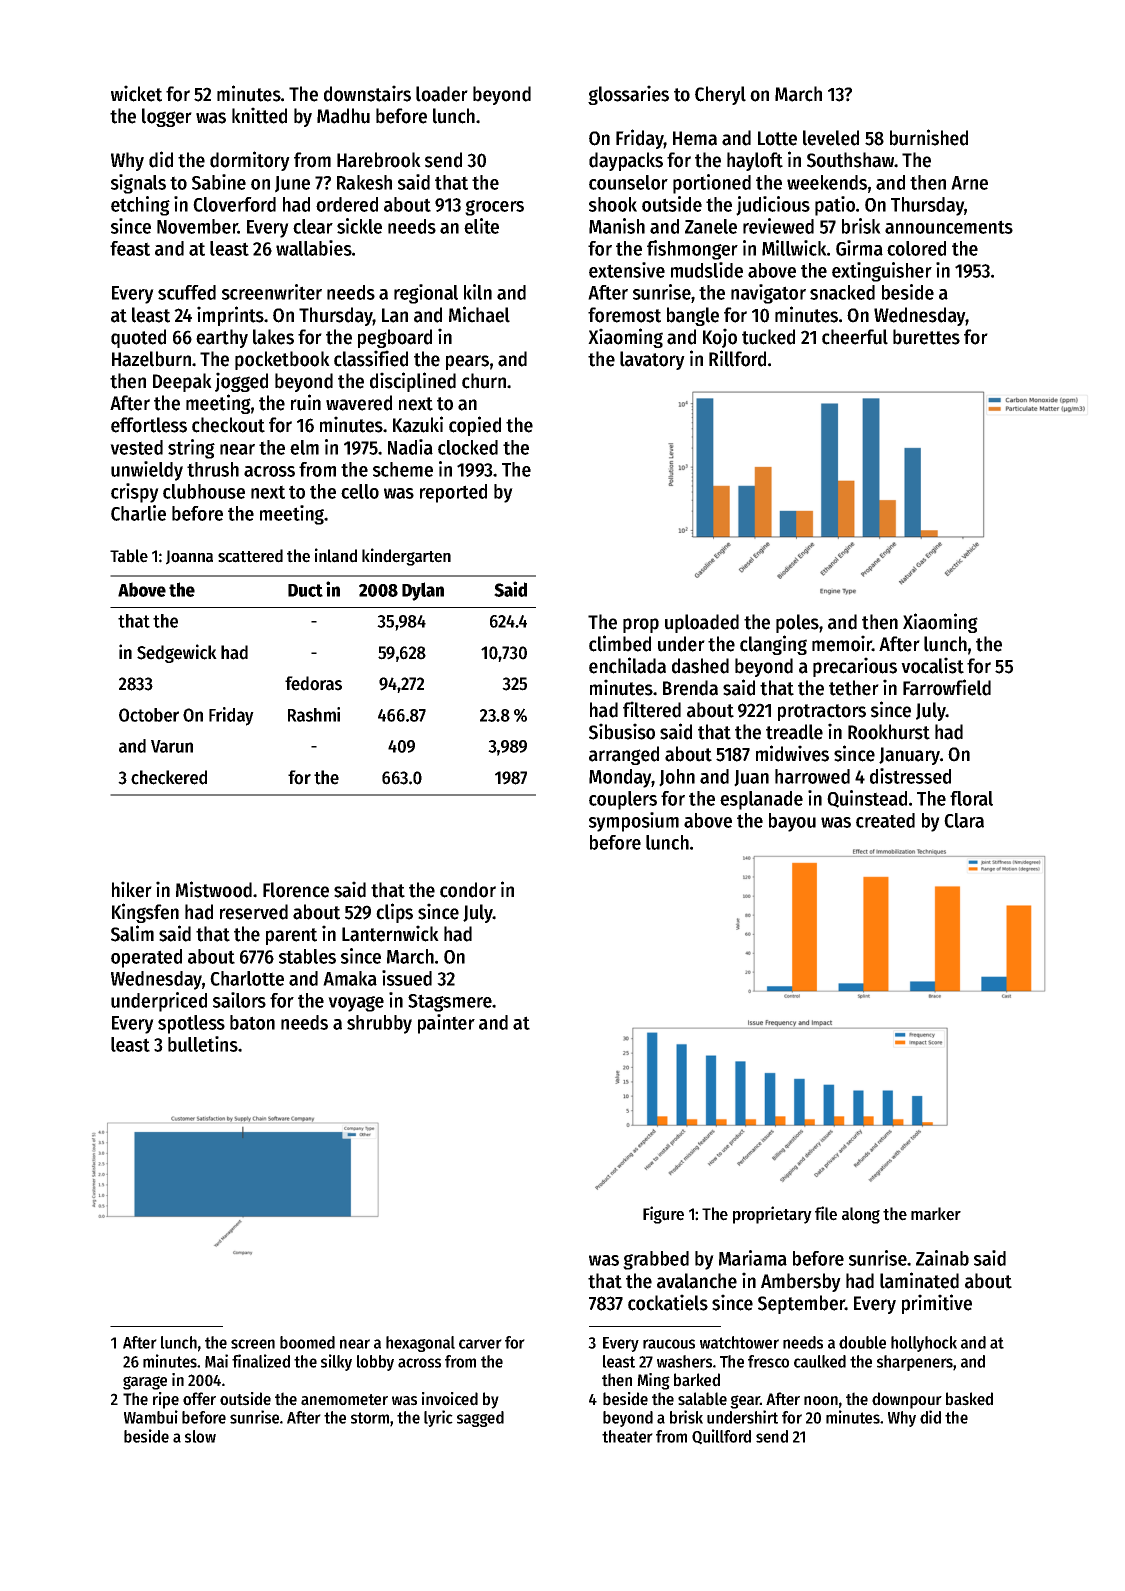  I want to click on slow, so click(200, 1436).
